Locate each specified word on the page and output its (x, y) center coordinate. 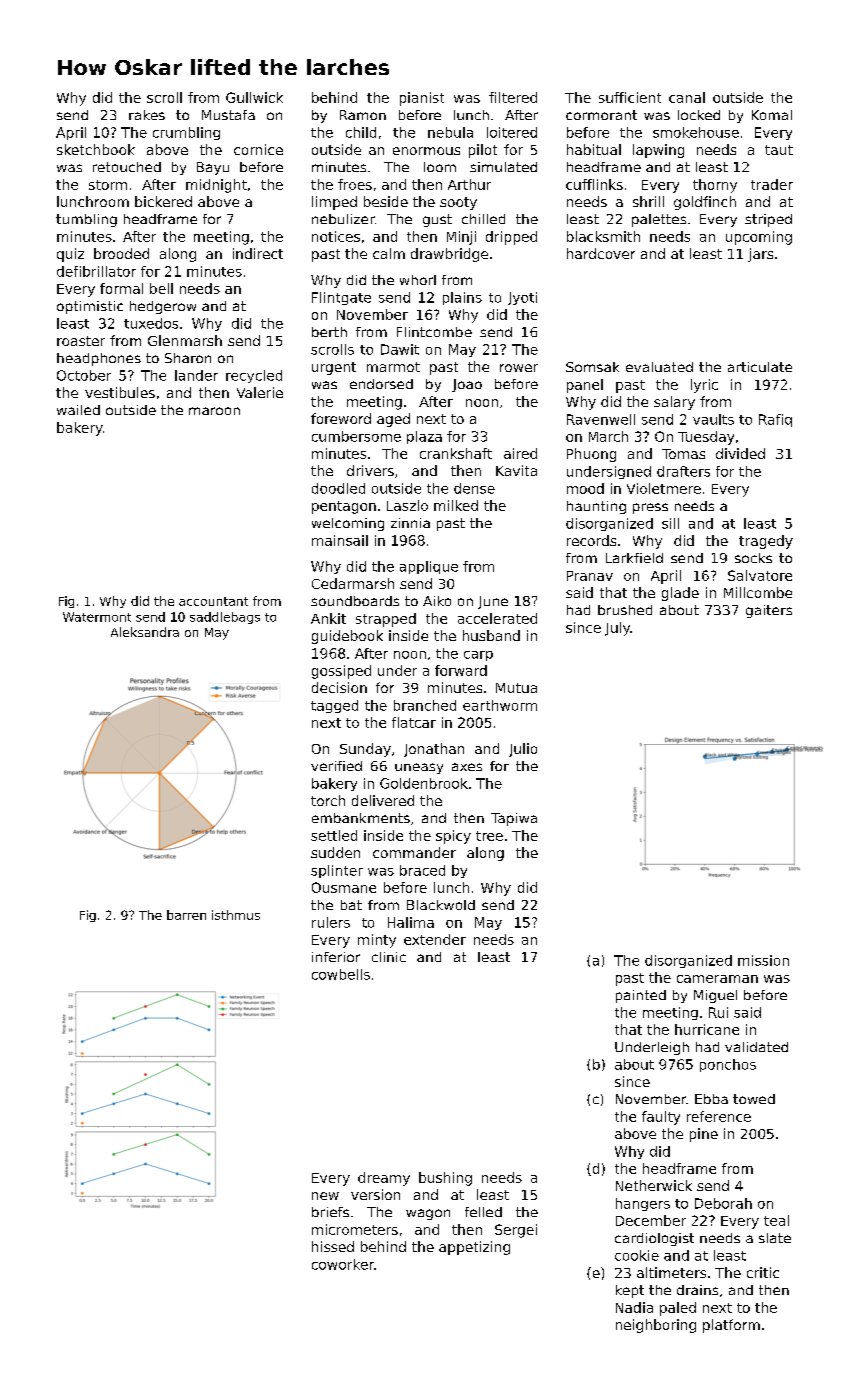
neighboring (656, 1326)
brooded (121, 253)
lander (196, 375)
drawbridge (449, 255)
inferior (336, 957)
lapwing (658, 151)
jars (760, 255)
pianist (422, 99)
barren (186, 915)
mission (763, 960)
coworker (343, 1264)
